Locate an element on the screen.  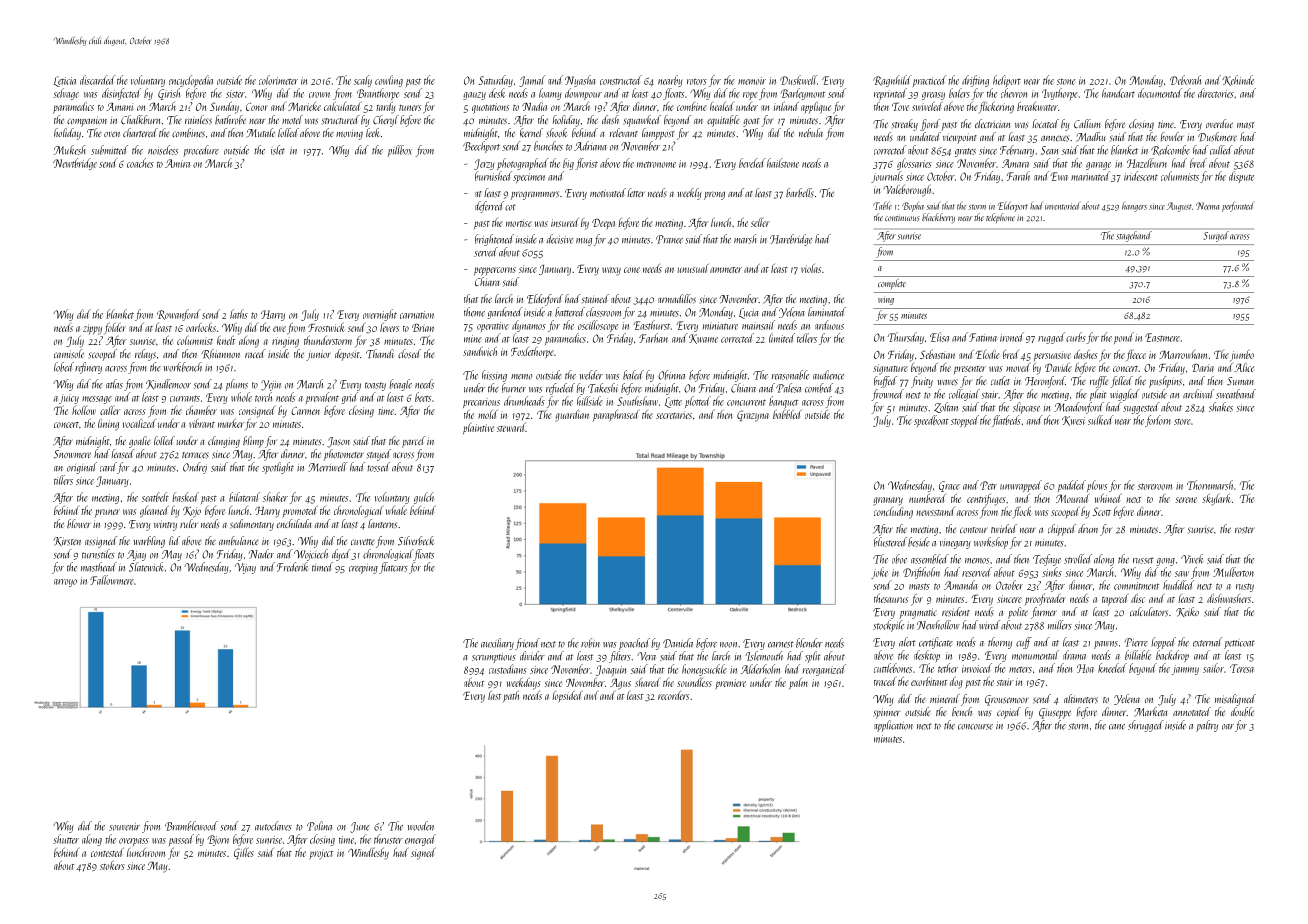
beside is located at coordinates (919, 542).
